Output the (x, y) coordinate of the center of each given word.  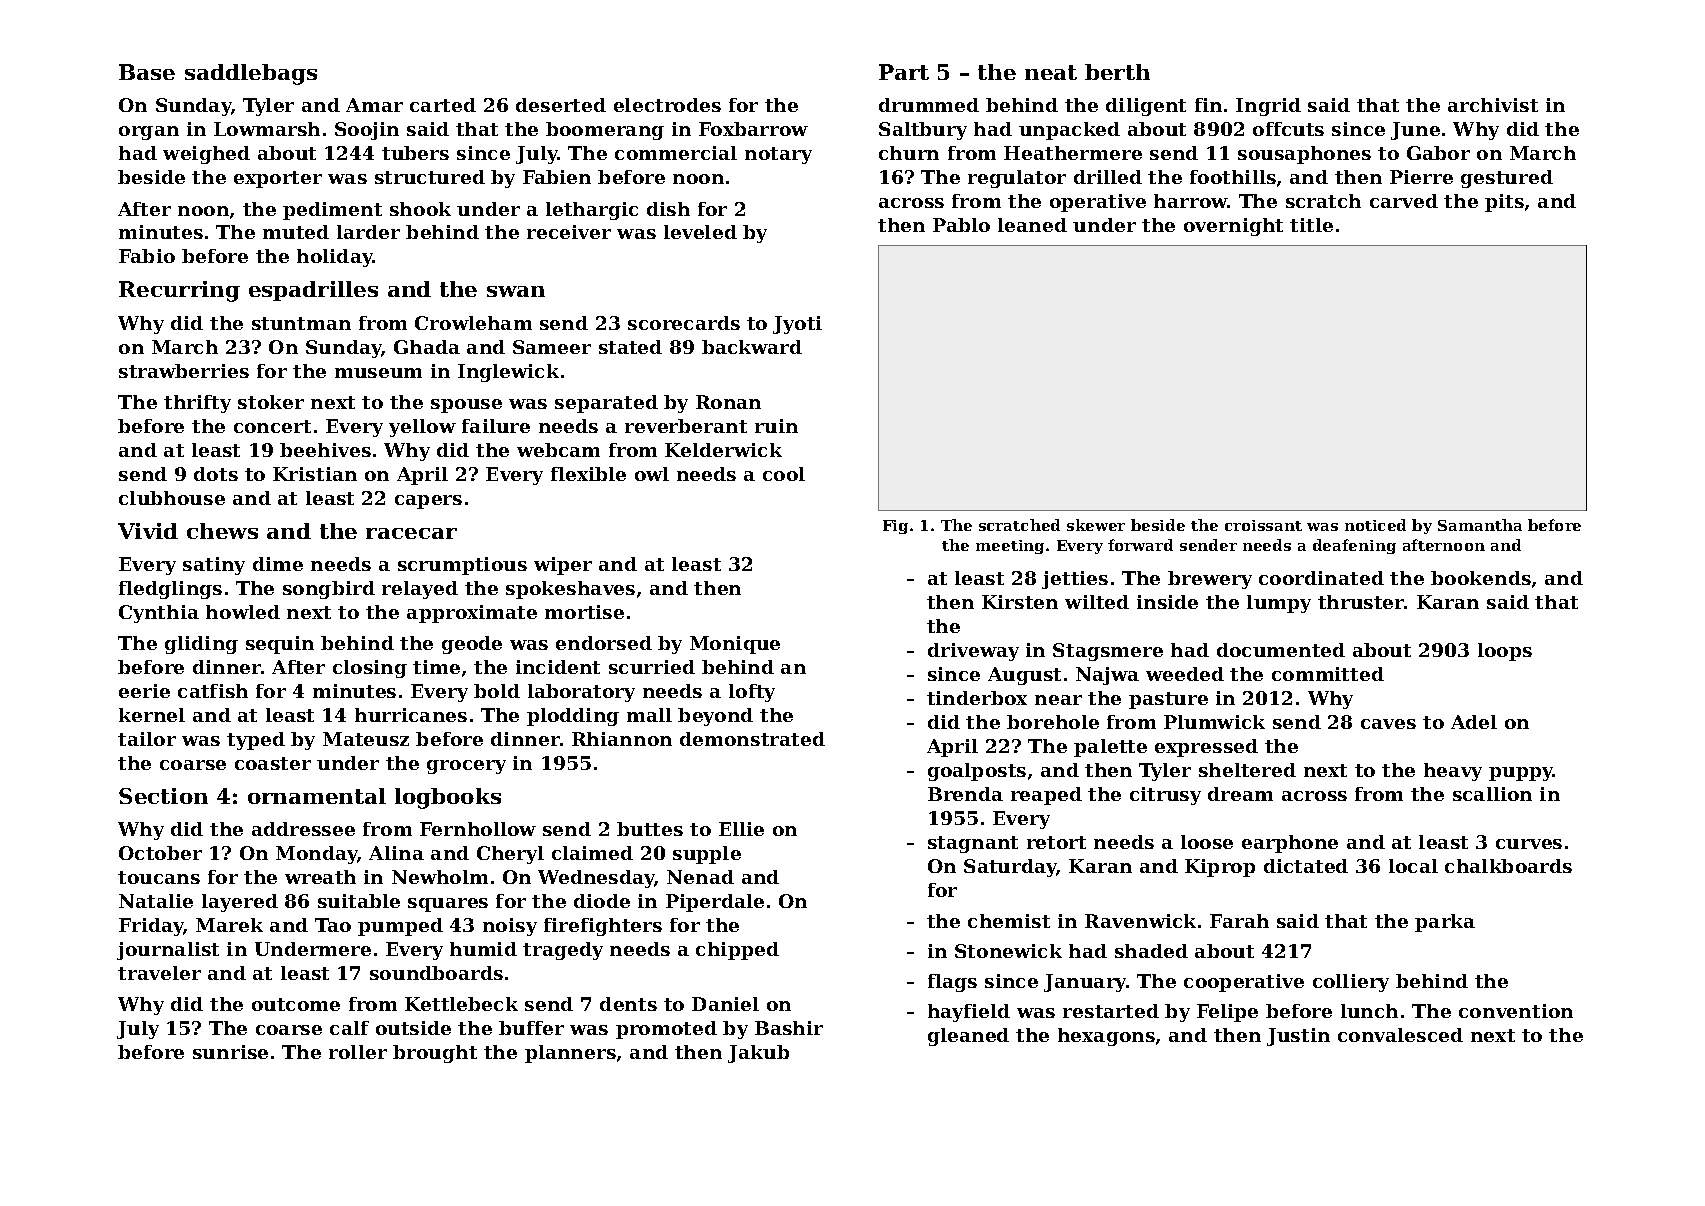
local (1413, 866)
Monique (735, 645)
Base (147, 72)
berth (1117, 72)
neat (1051, 72)
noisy (510, 927)
